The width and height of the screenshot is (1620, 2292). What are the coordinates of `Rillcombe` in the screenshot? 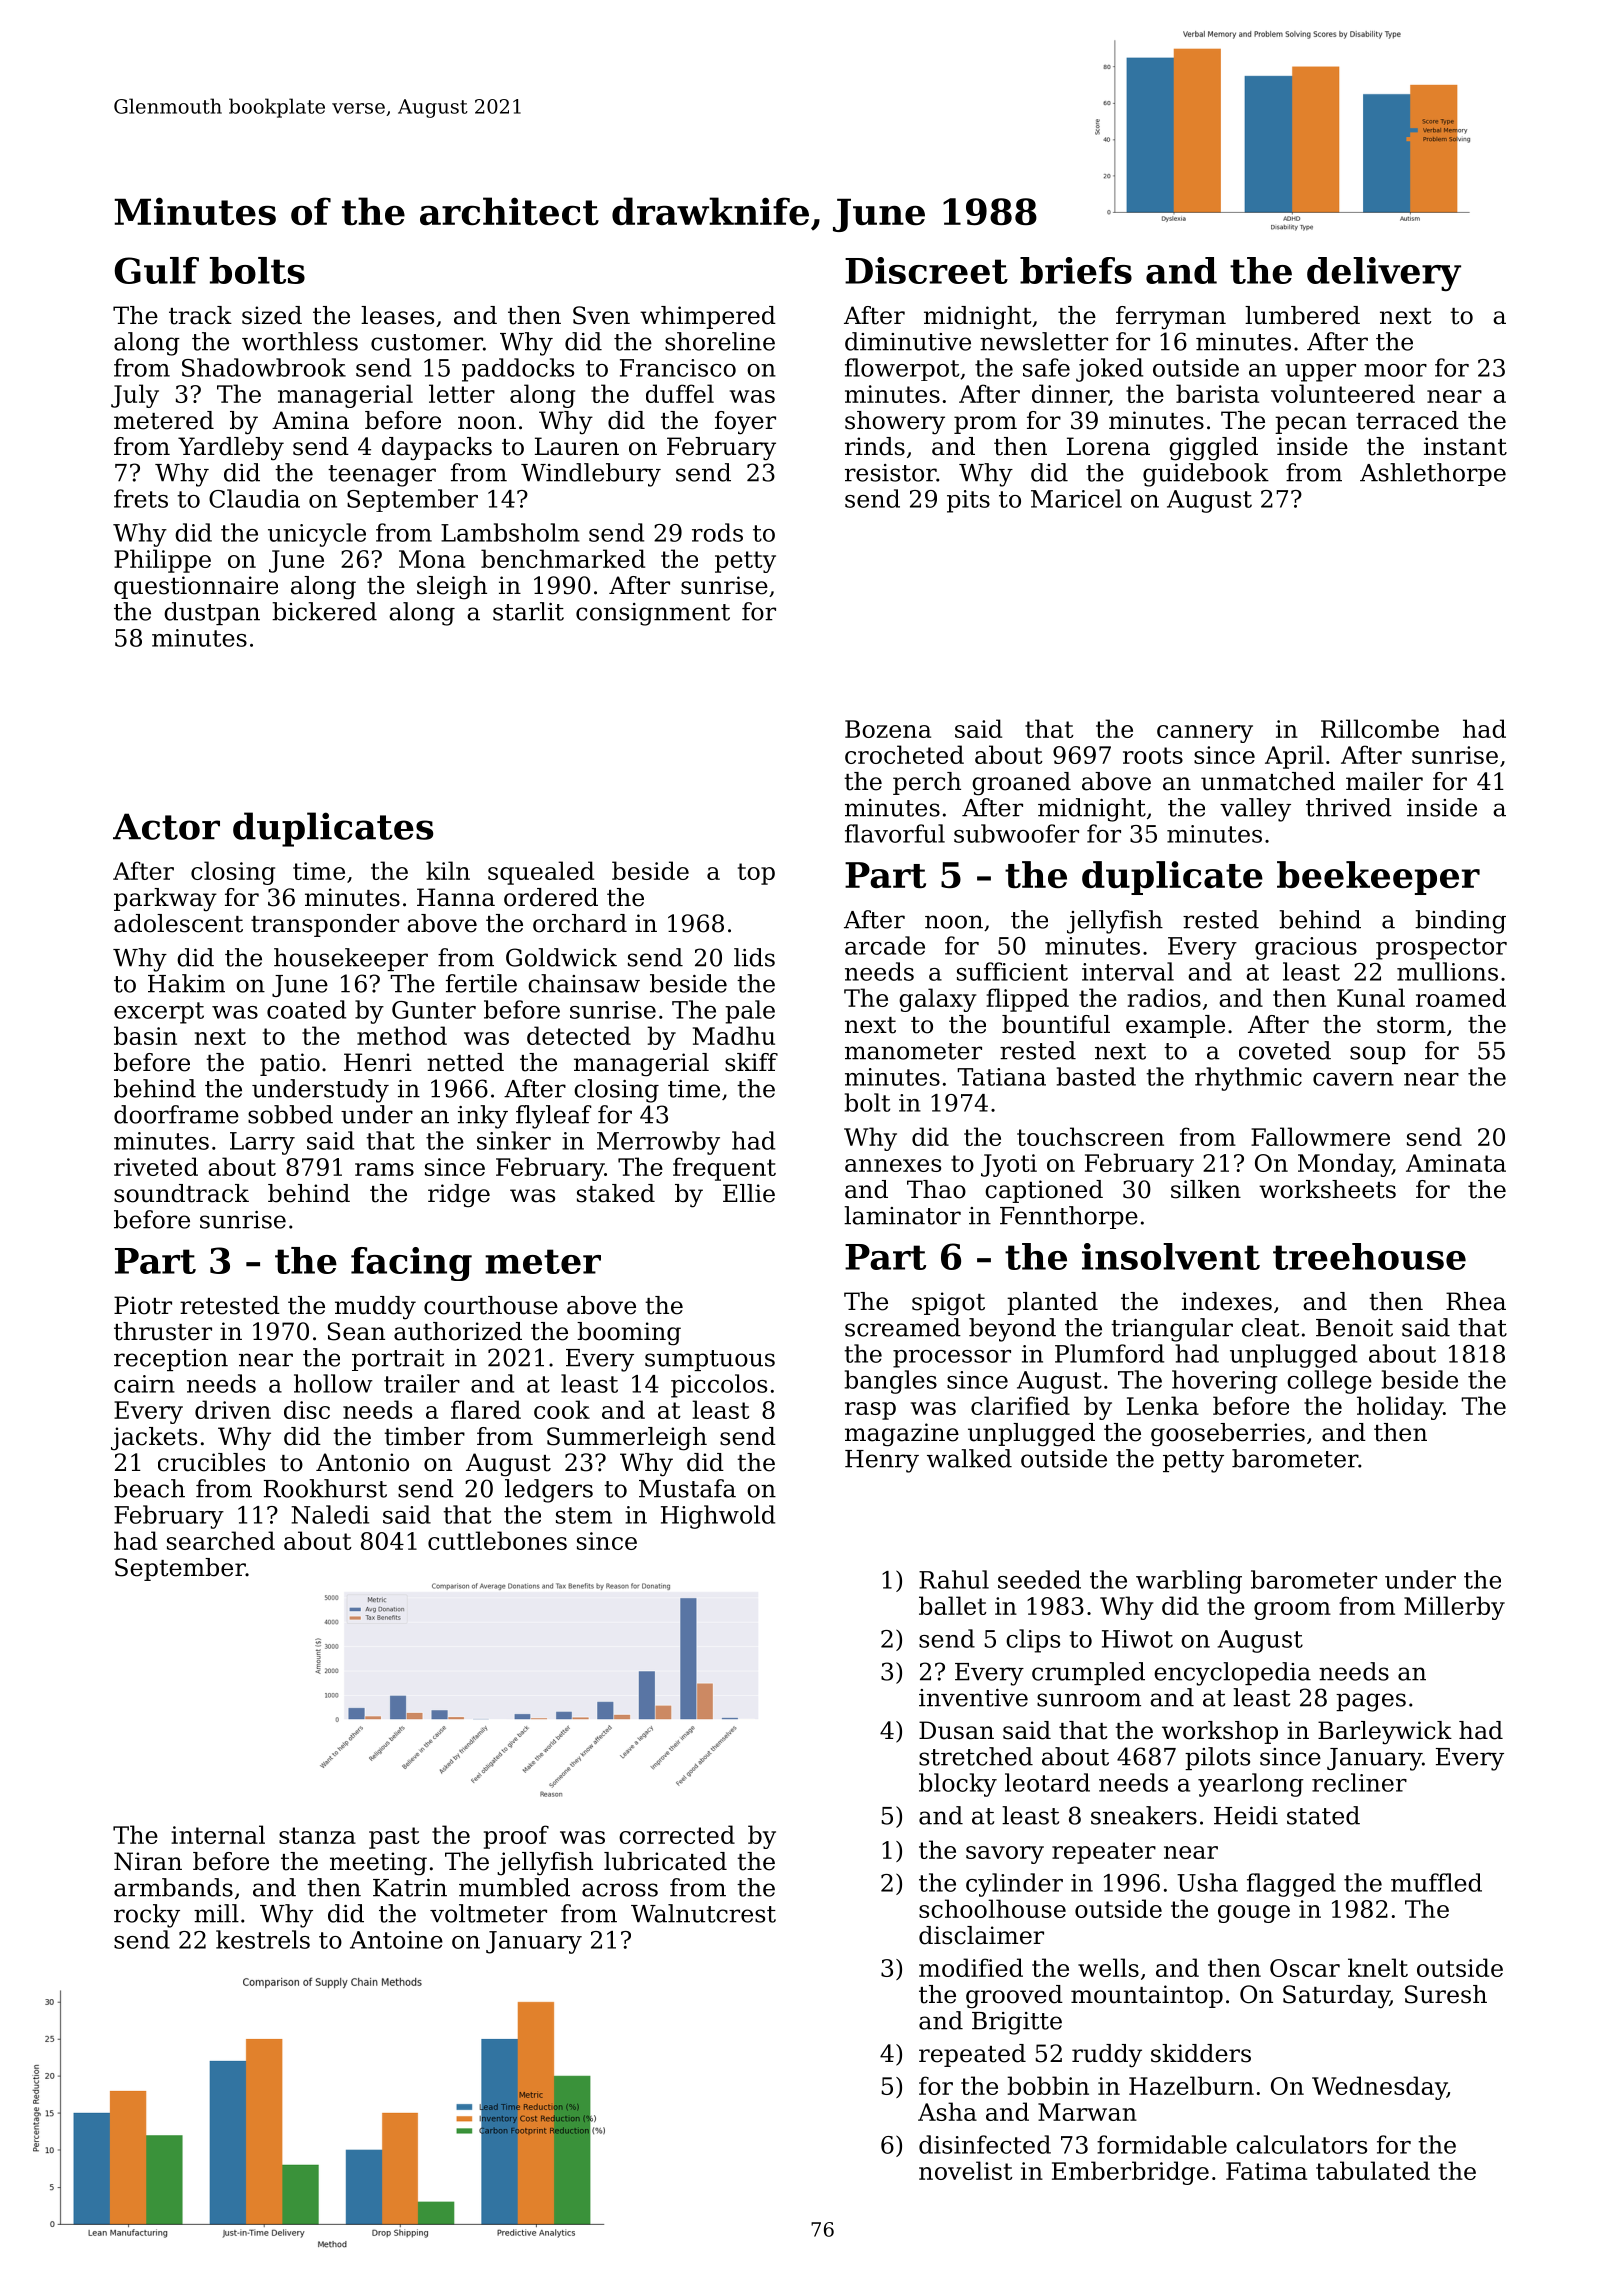 It's located at (1380, 728).
